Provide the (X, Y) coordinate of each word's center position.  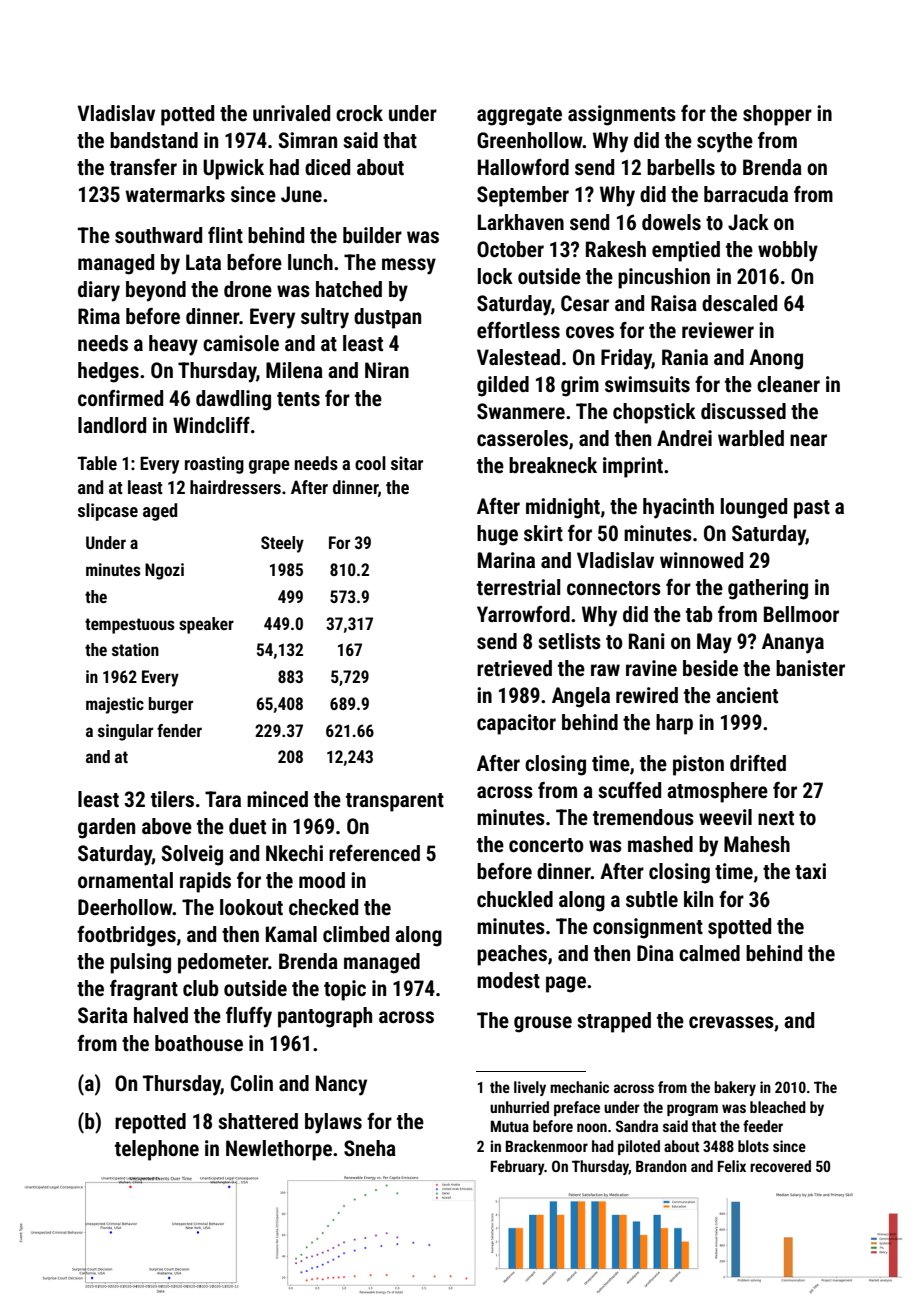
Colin (252, 1083)
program (692, 1110)
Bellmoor (801, 614)
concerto (546, 845)
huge (497, 535)
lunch (310, 262)
